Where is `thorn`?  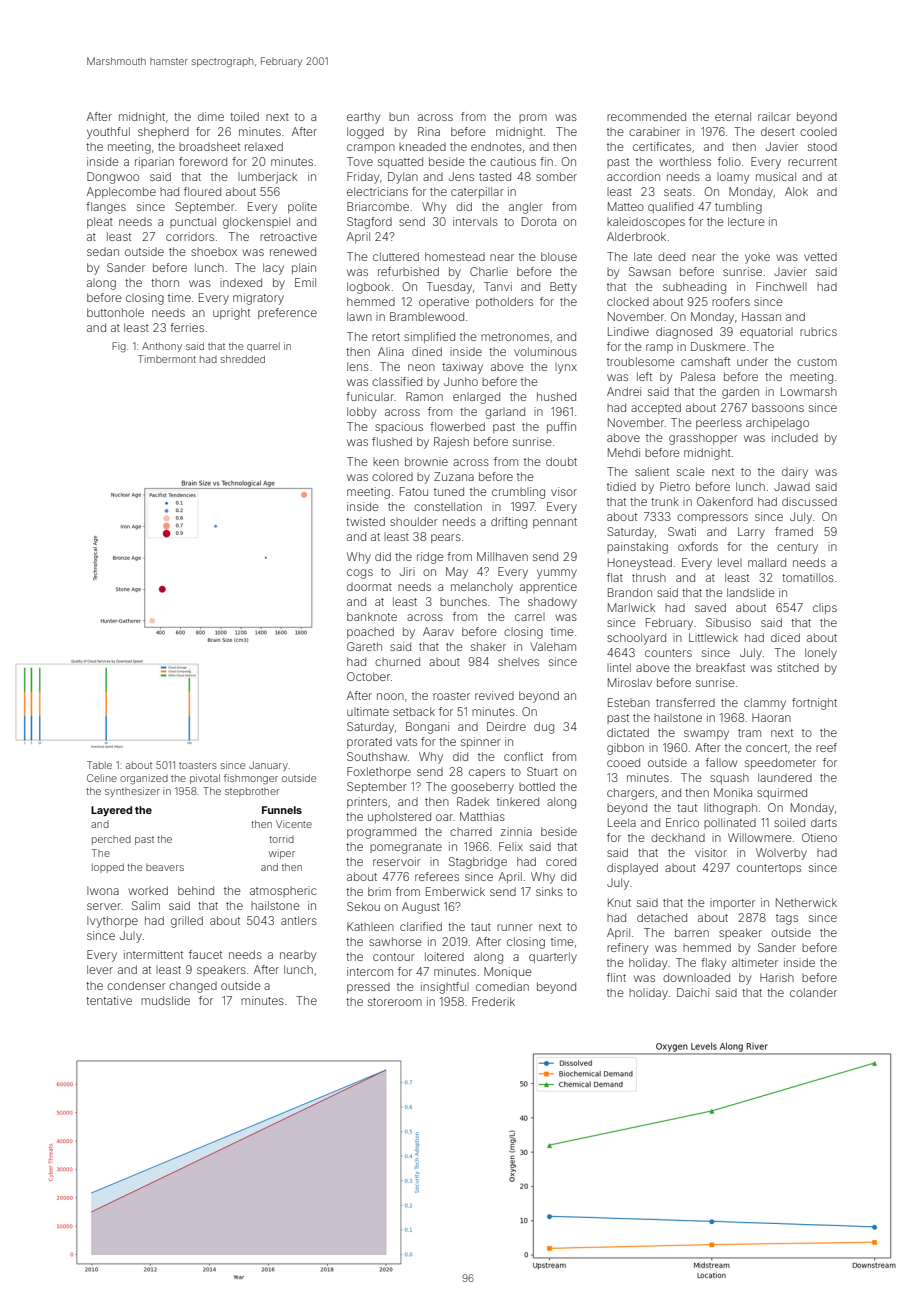 thorn is located at coordinates (165, 283).
